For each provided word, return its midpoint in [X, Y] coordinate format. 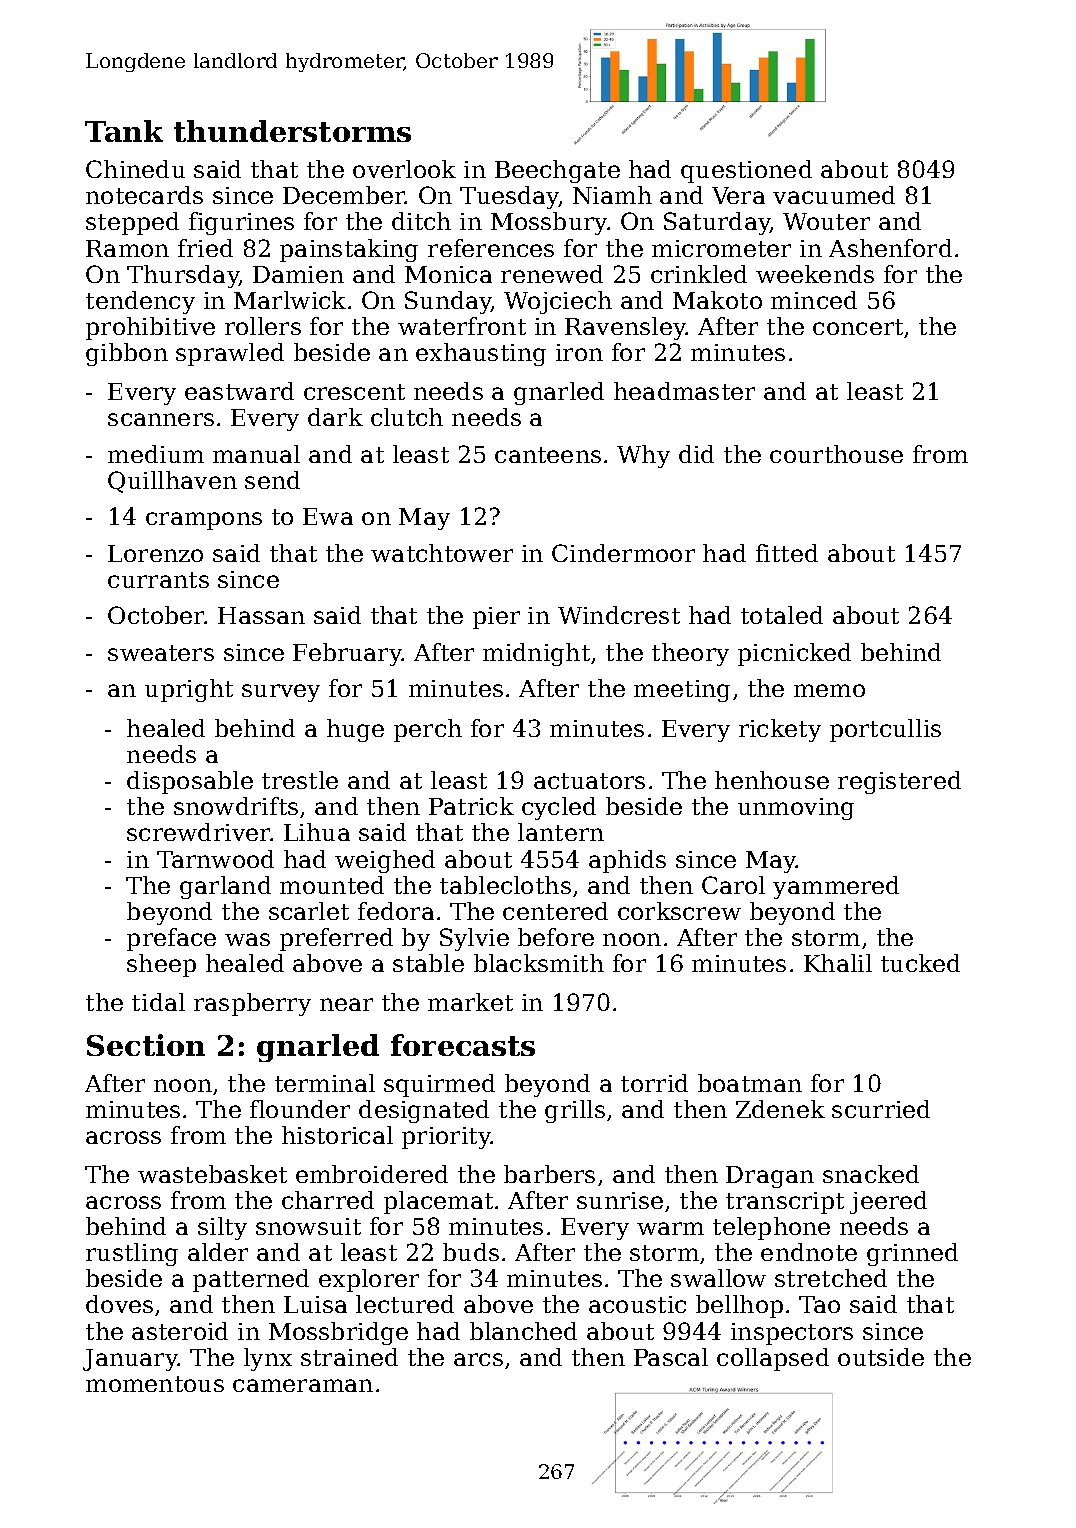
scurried [881, 1109]
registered [899, 782]
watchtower [442, 553]
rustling [132, 1254]
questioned [746, 171]
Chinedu [135, 169]
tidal [158, 1002]
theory [690, 654]
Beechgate [557, 171]
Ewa [328, 516]
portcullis [885, 730]
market [470, 1002]
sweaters [161, 653]
